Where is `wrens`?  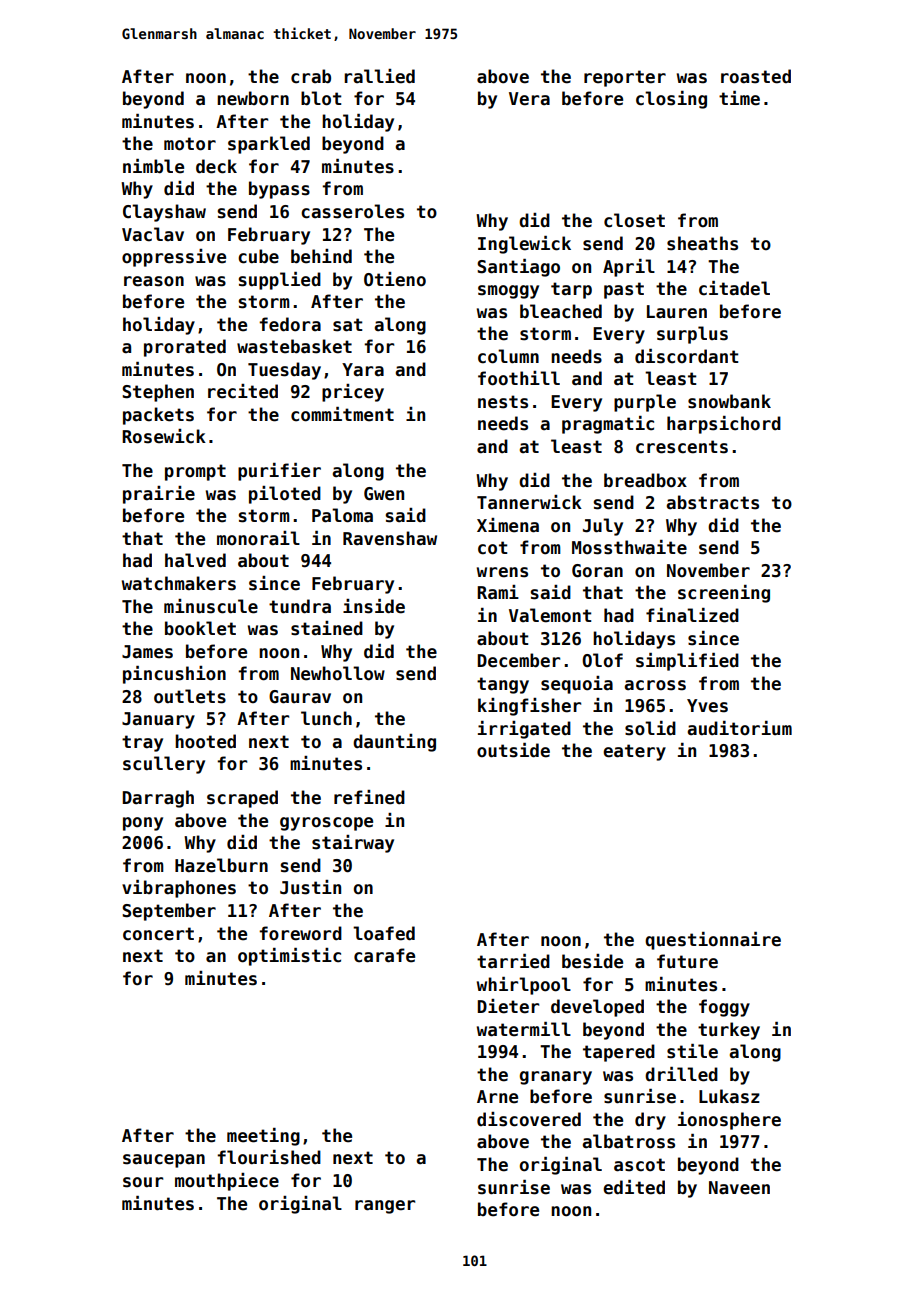
wrens is located at coordinates (502, 572).
